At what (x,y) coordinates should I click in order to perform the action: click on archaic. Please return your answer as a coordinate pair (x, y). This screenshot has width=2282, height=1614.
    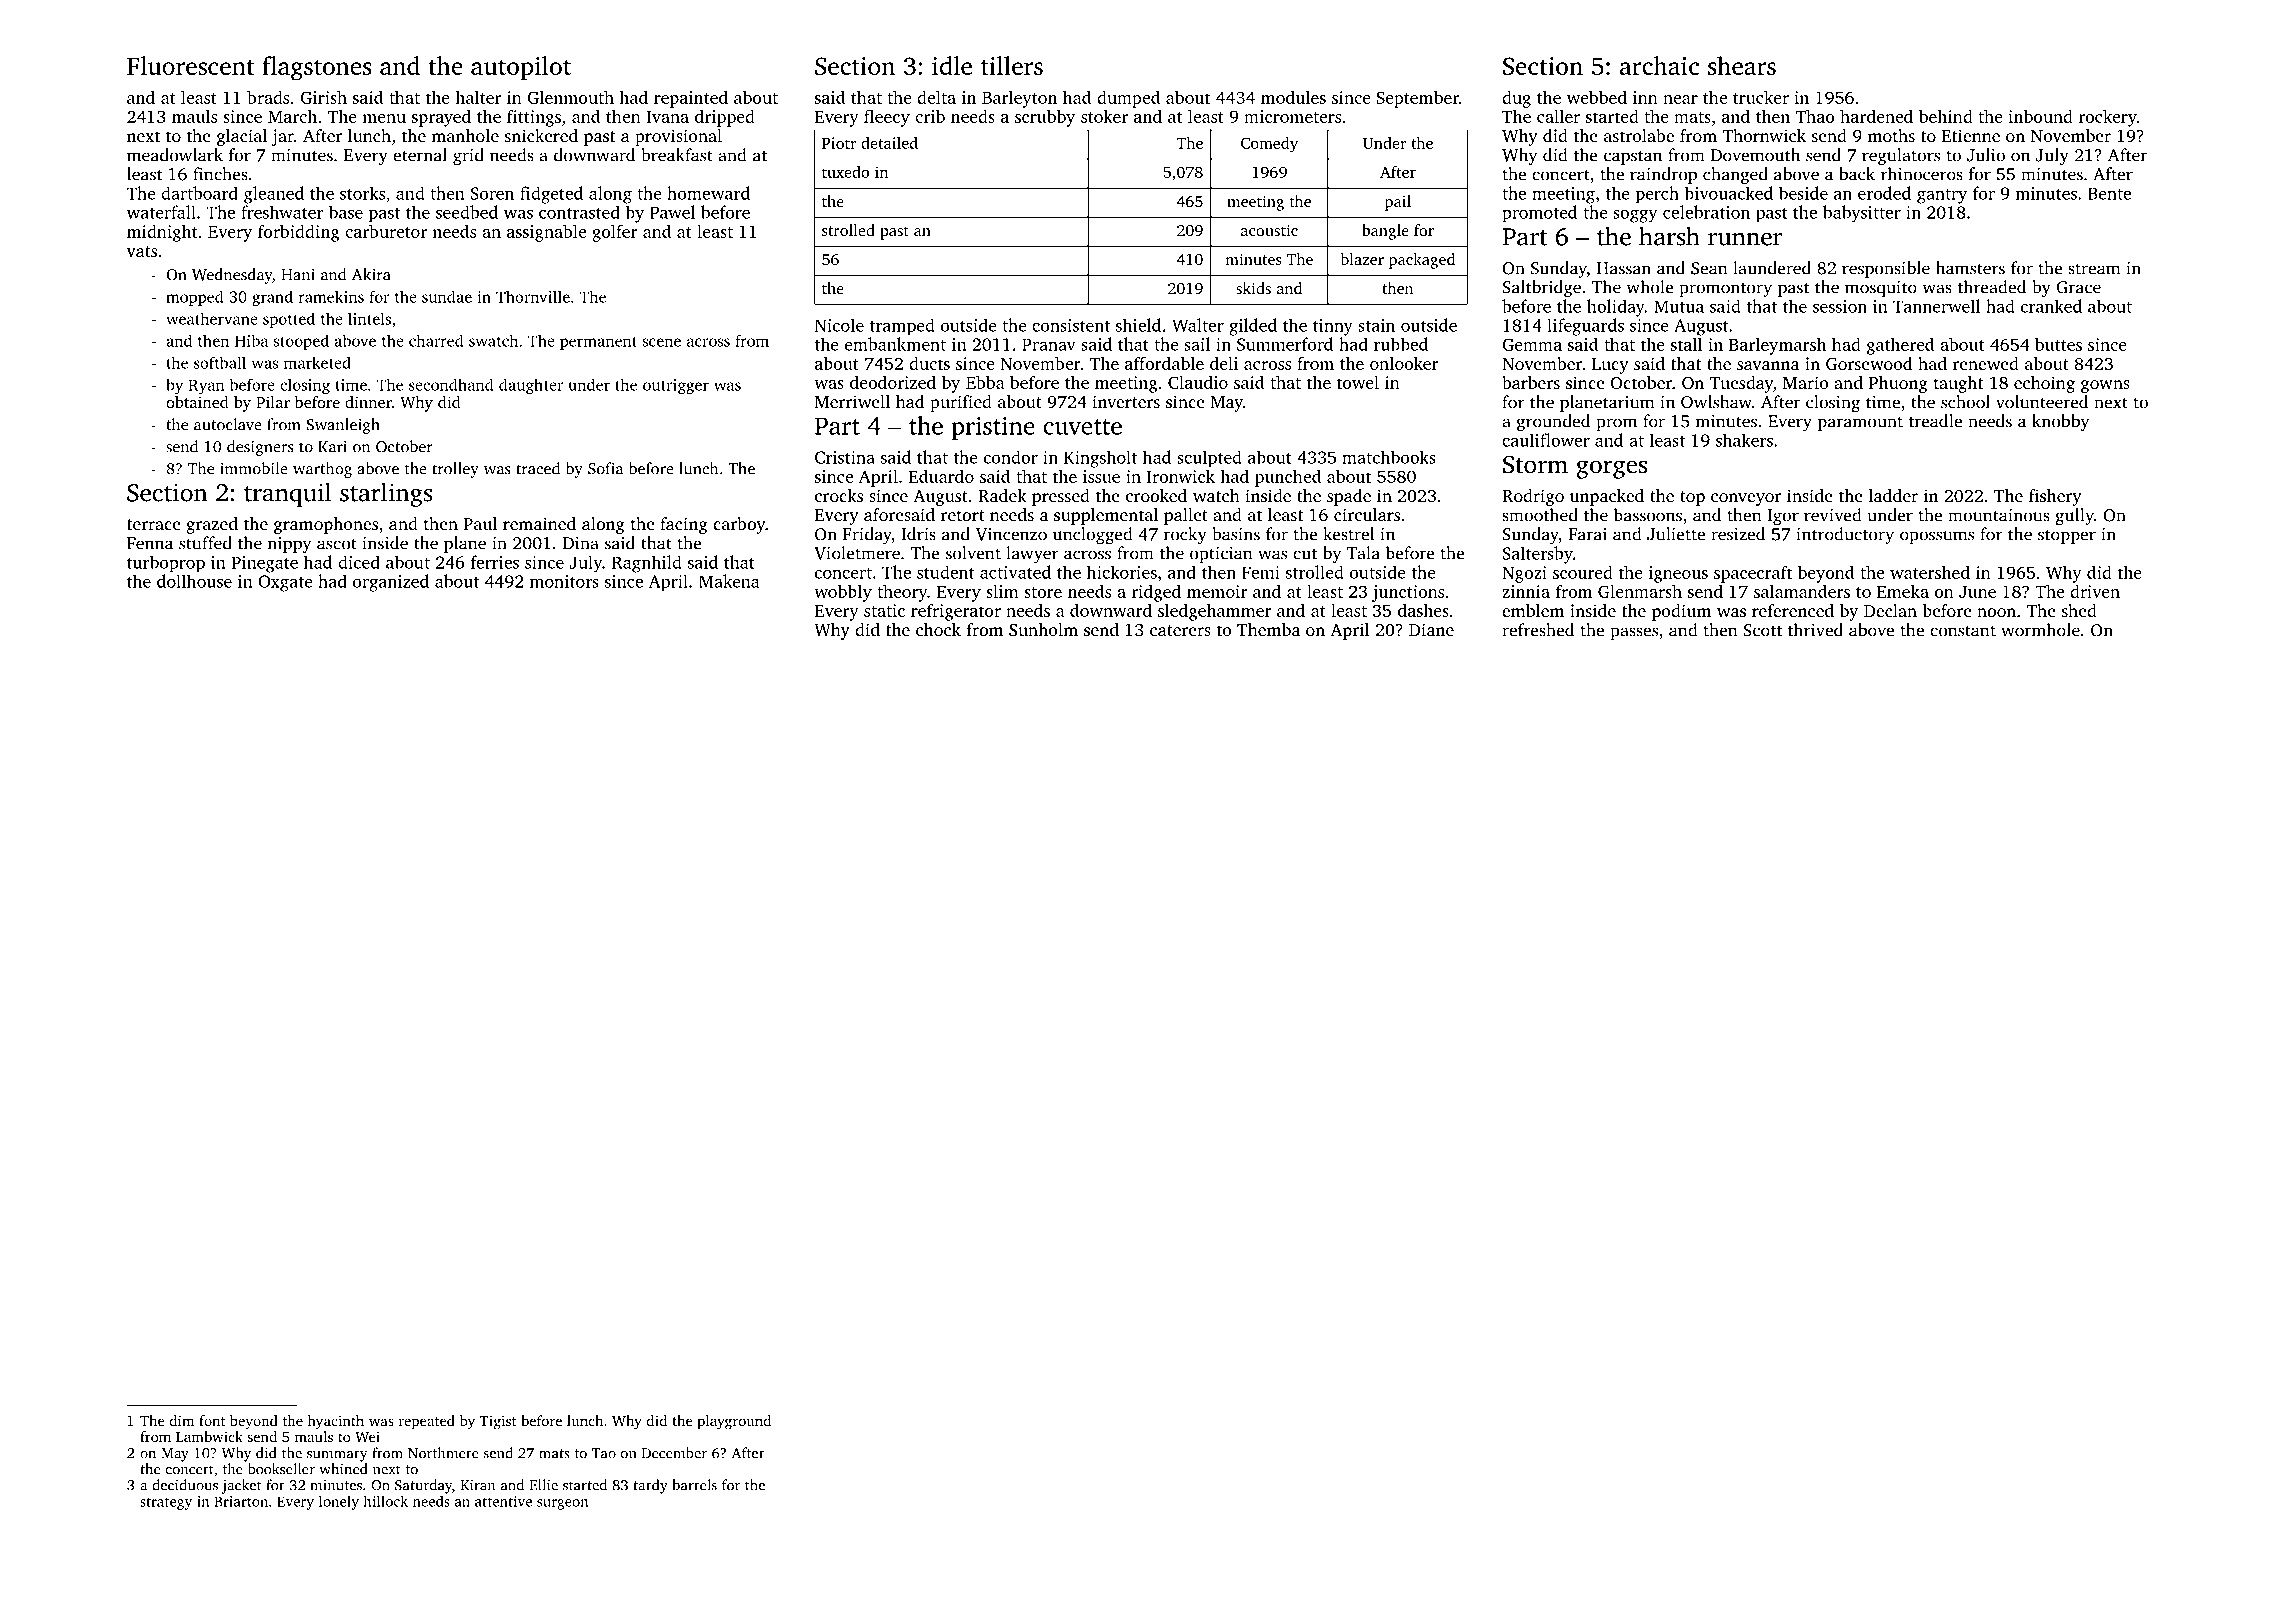
    Looking at the image, I should click on (1659, 65).
